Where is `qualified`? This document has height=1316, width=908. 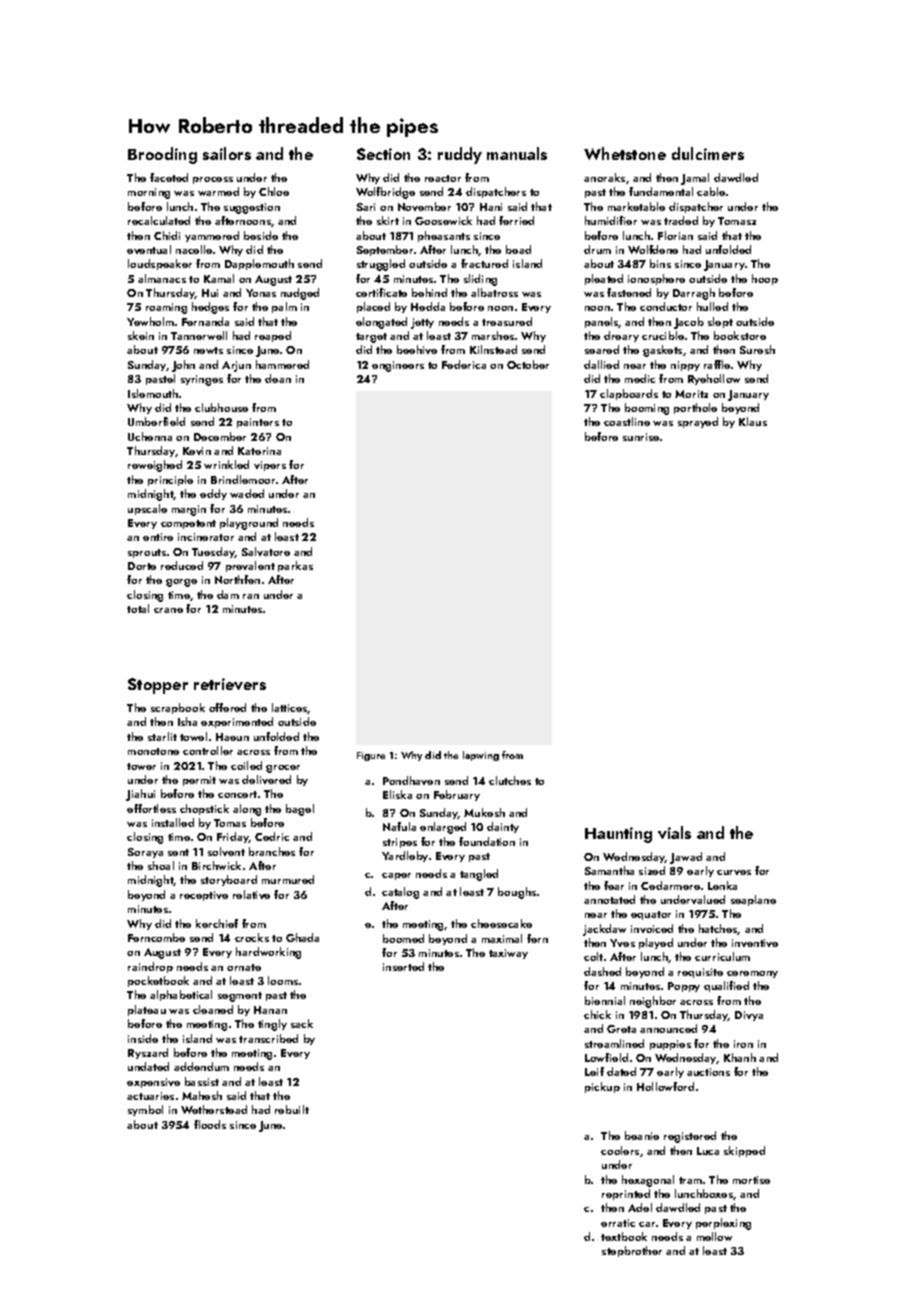
qualified is located at coordinates (726, 986).
